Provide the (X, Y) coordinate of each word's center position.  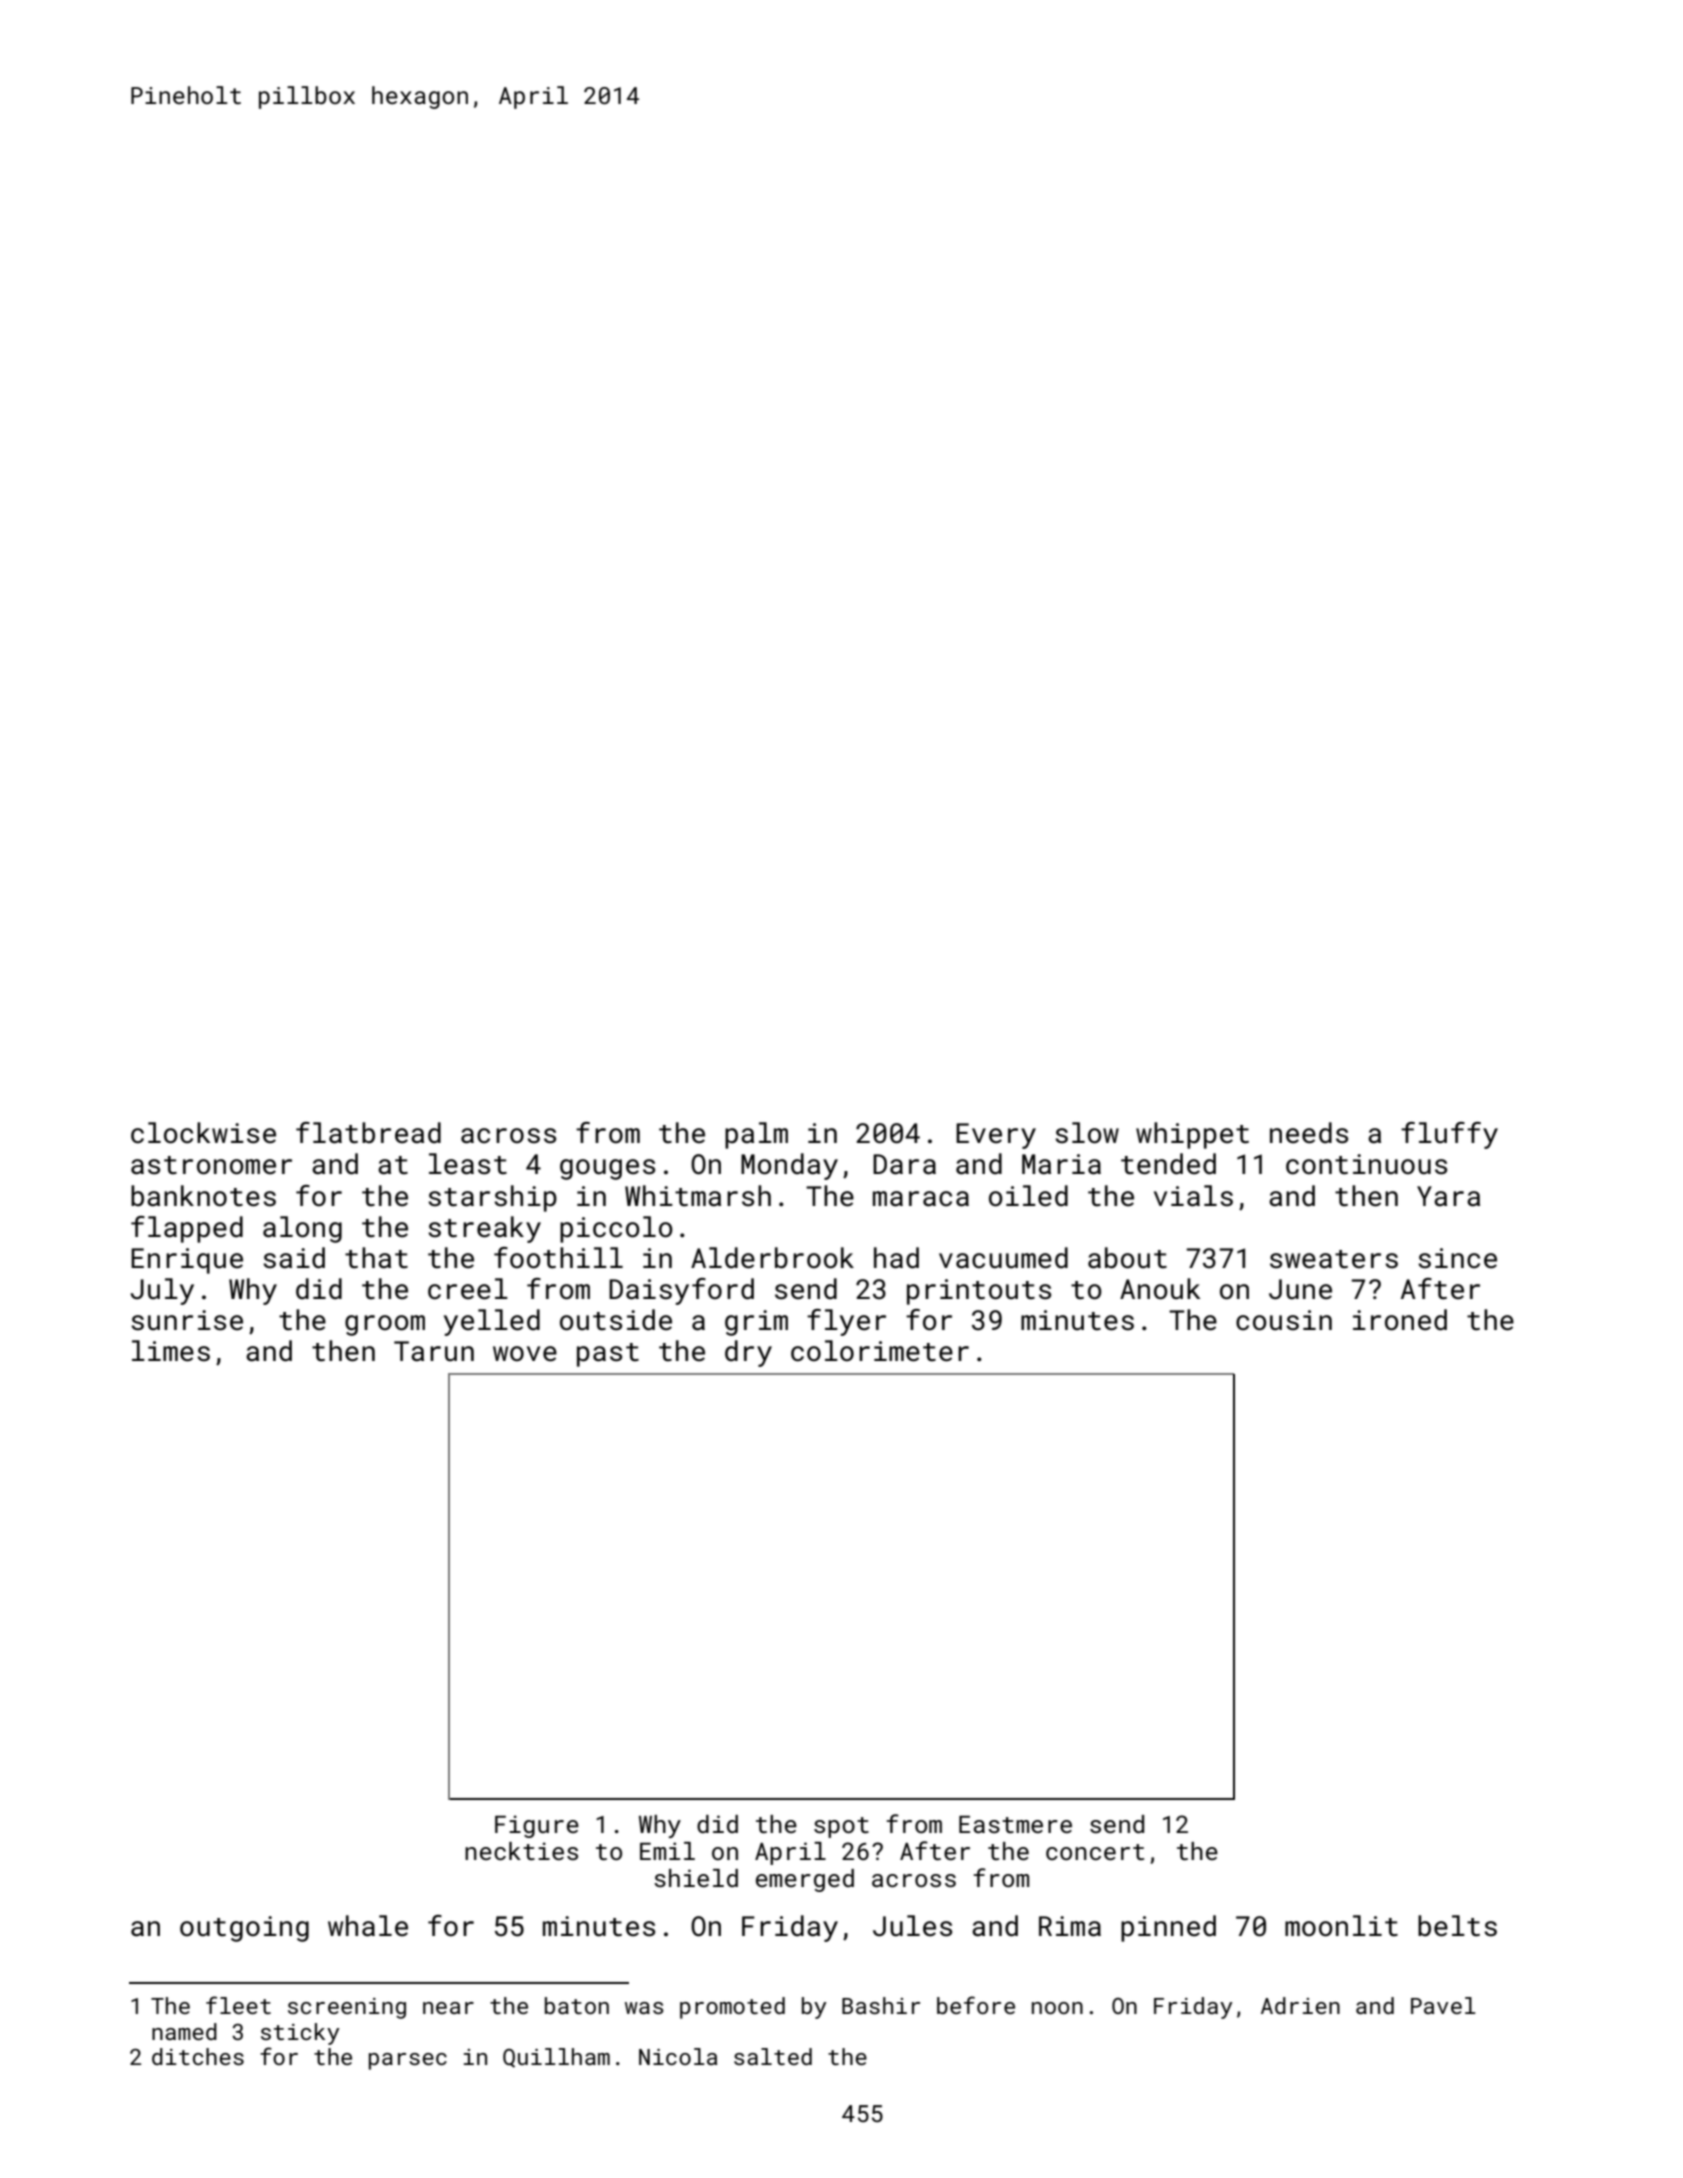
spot (841, 1827)
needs (1309, 1133)
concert (1095, 1852)
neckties (521, 1851)
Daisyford (681, 1291)
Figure (537, 1826)
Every (996, 1136)
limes (171, 1351)
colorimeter (880, 1351)
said (294, 1258)
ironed (1400, 1320)
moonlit (1341, 1926)
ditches (198, 2056)
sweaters (1334, 1259)
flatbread (368, 1133)
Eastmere (1015, 1824)
